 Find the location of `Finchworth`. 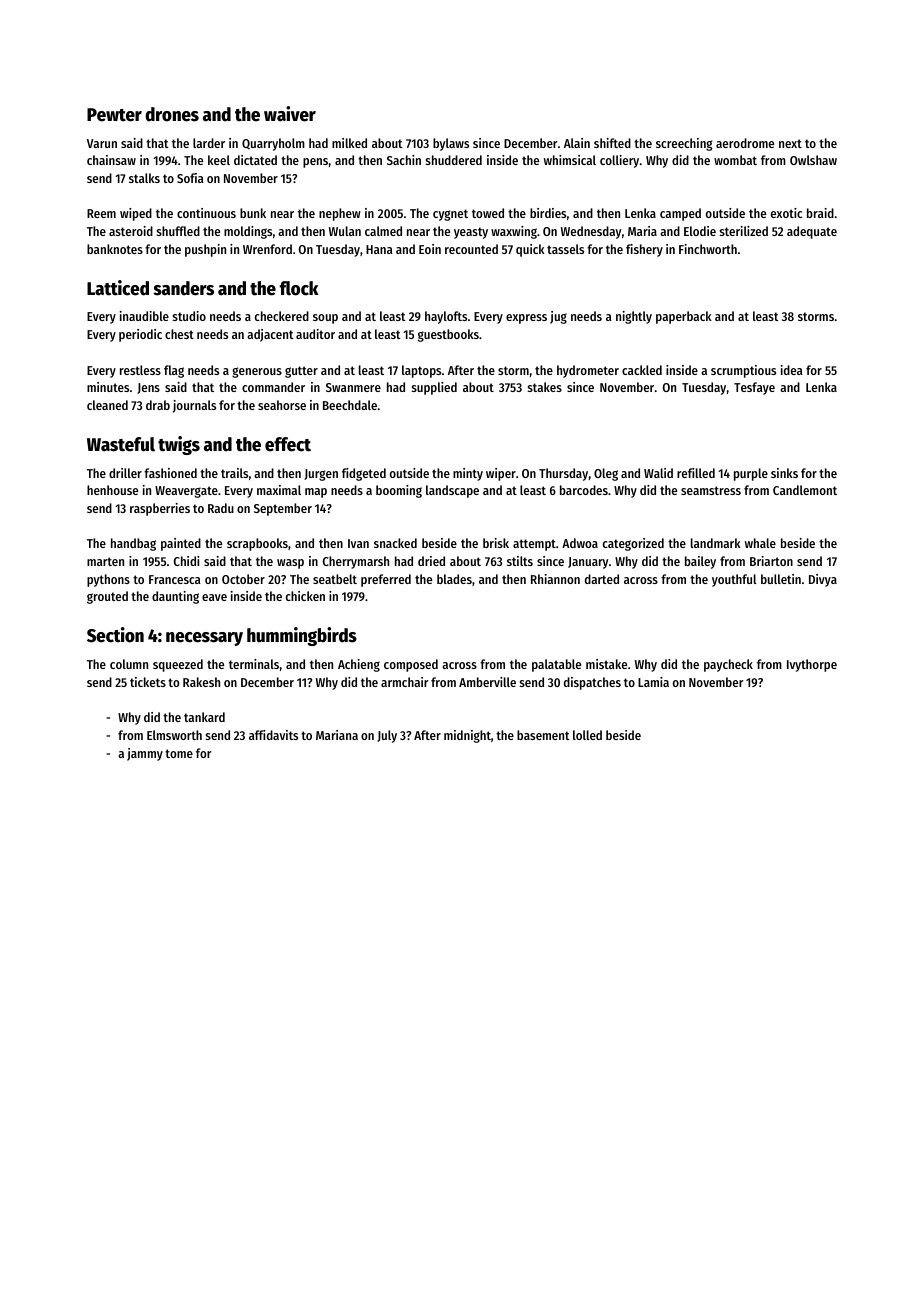

Finchworth is located at coordinates (708, 249).
